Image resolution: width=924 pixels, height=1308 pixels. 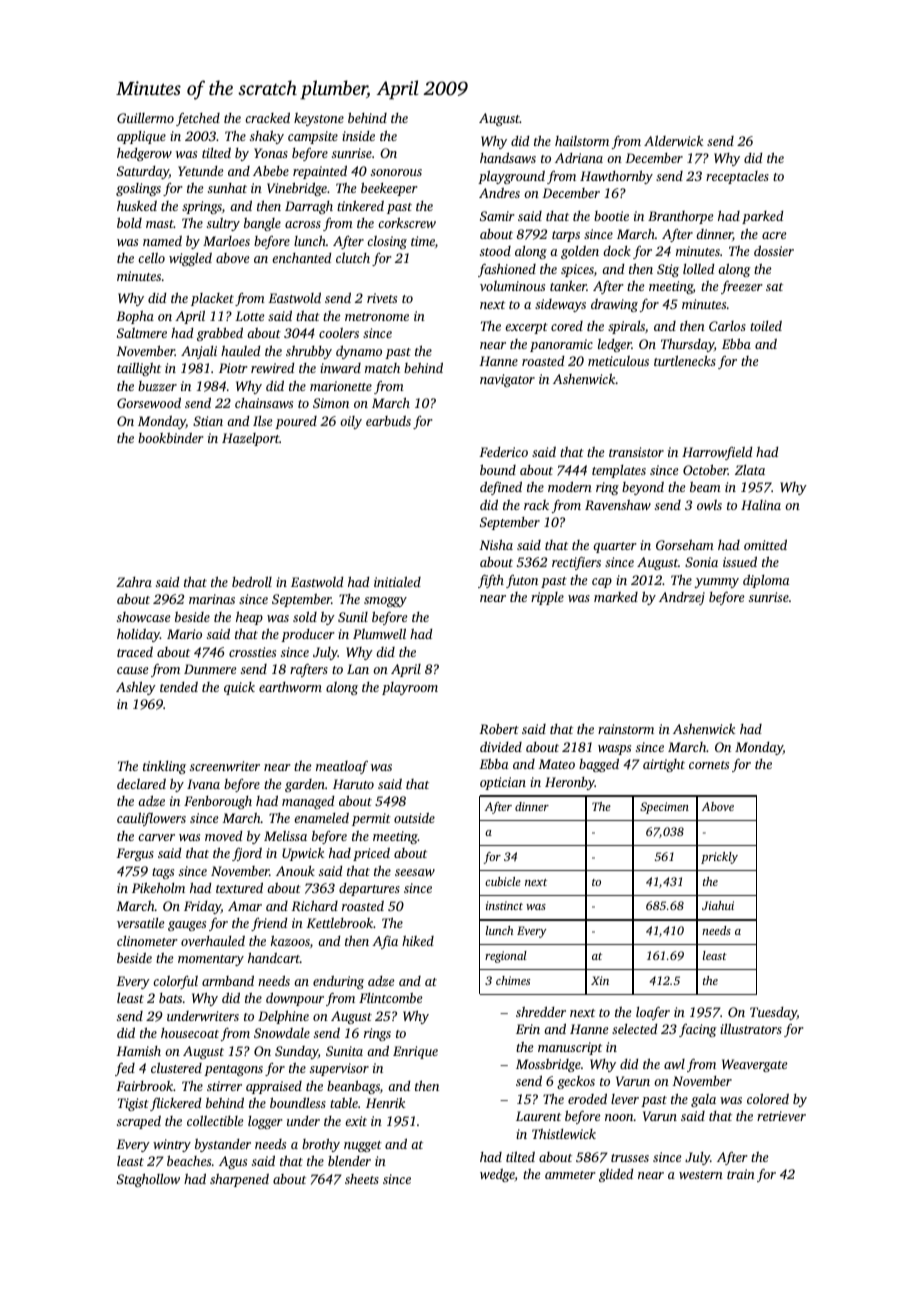 What do you see at coordinates (491, 581) in the image?
I see `fifth` at bounding box center [491, 581].
